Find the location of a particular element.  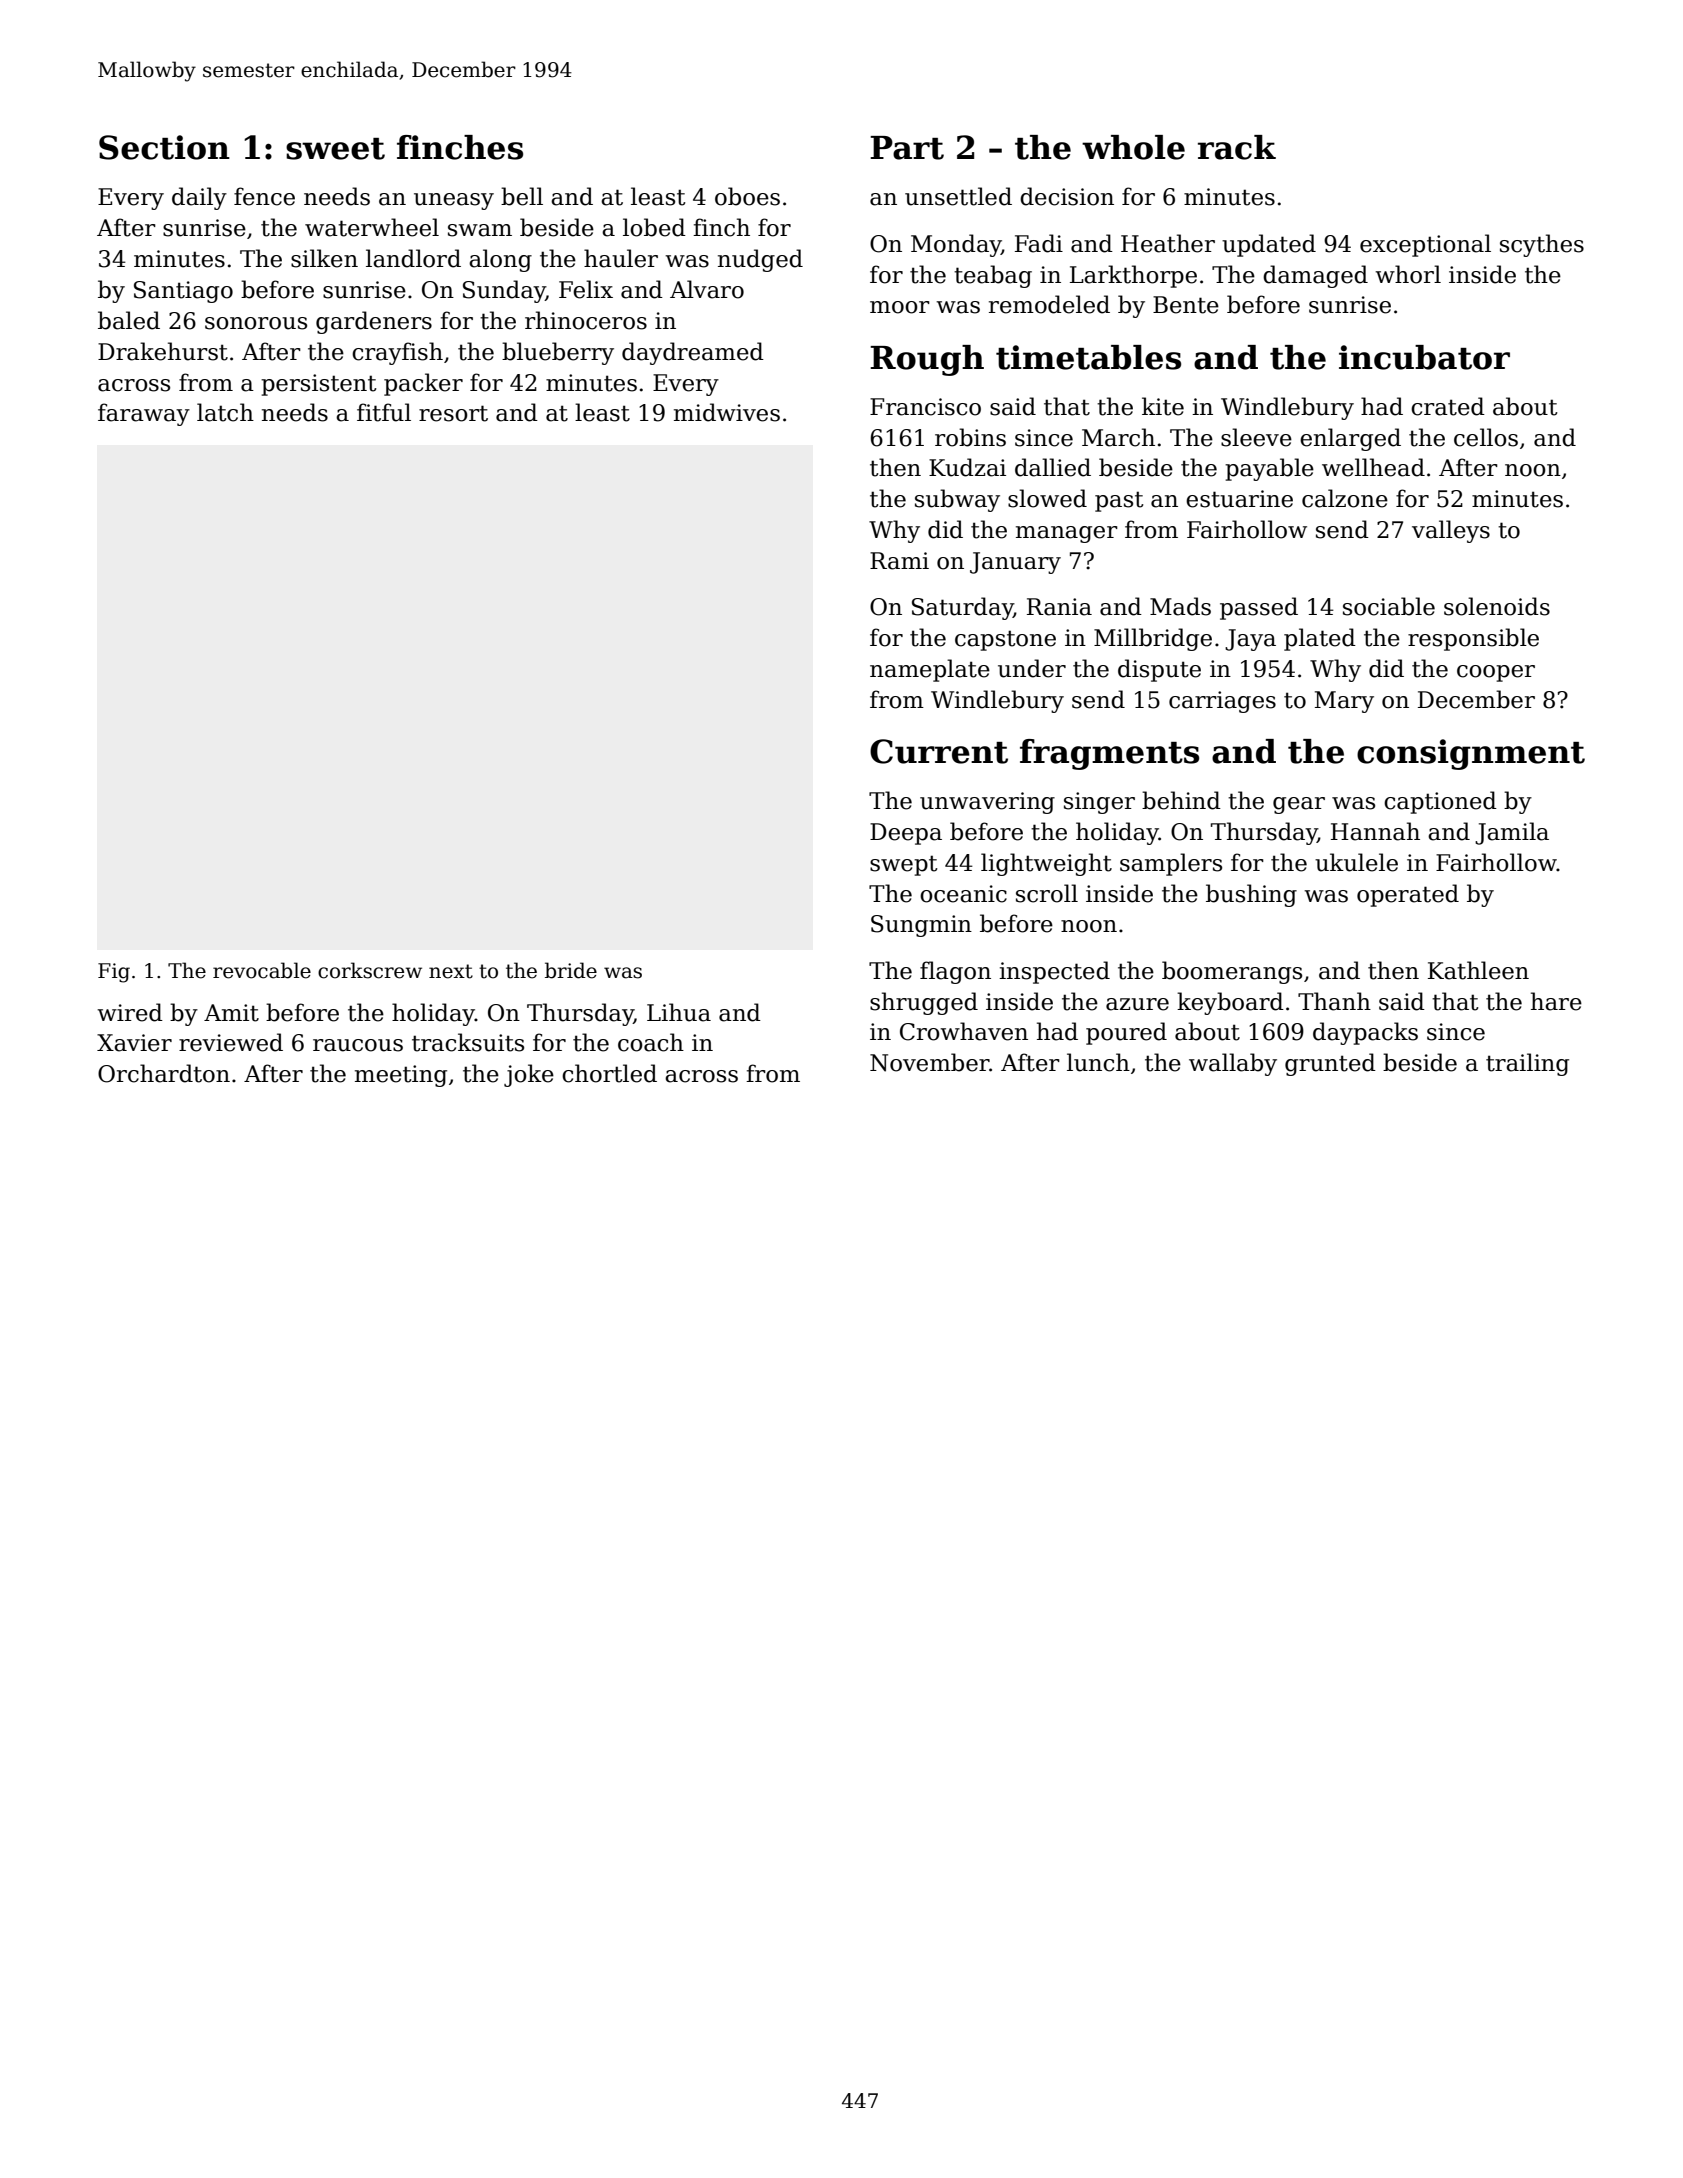

whole is located at coordinates (1133, 147).
